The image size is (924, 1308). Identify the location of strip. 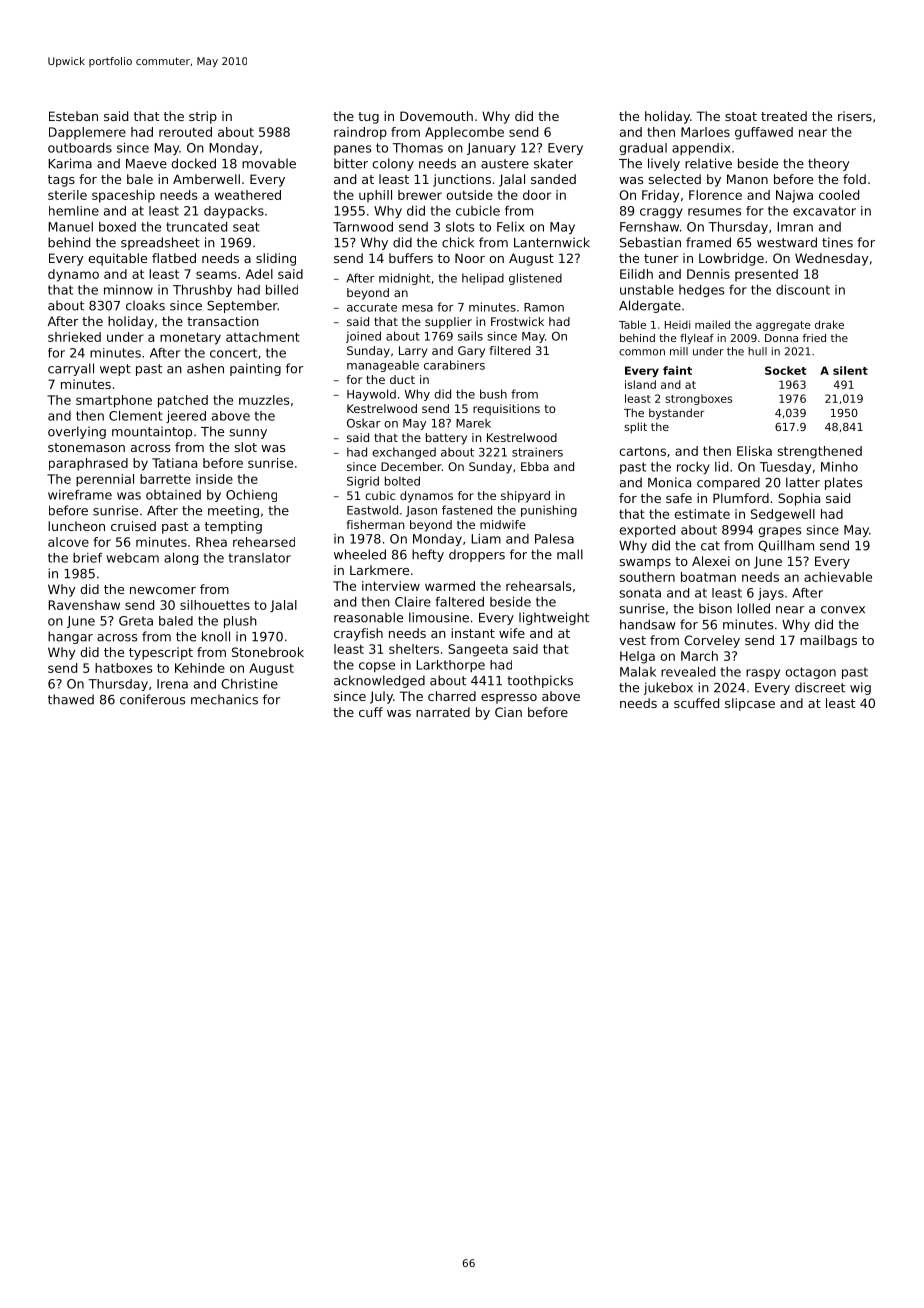
(203, 117).
